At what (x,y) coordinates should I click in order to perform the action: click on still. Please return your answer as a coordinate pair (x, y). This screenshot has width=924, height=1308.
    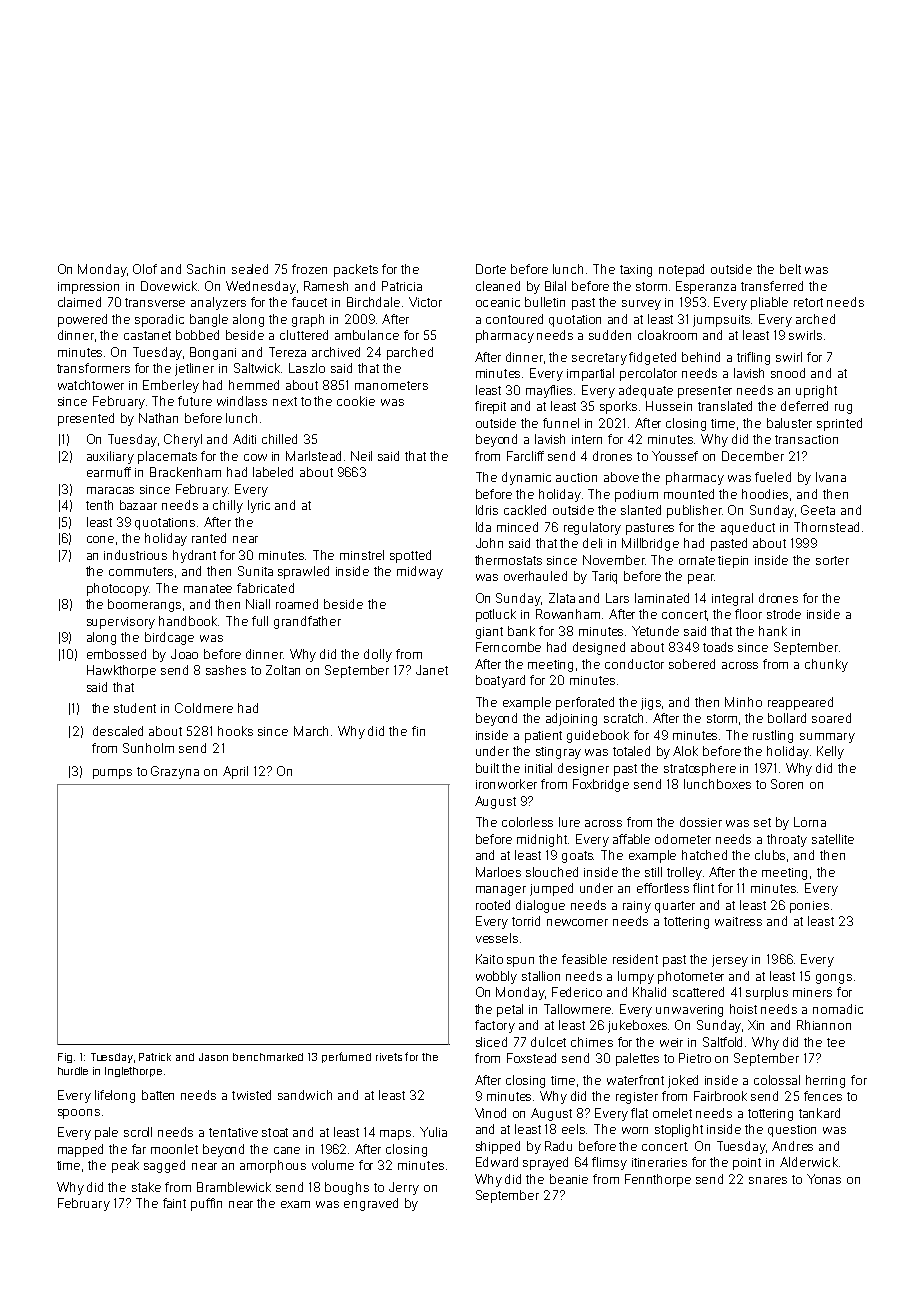
    Looking at the image, I should click on (653, 872).
